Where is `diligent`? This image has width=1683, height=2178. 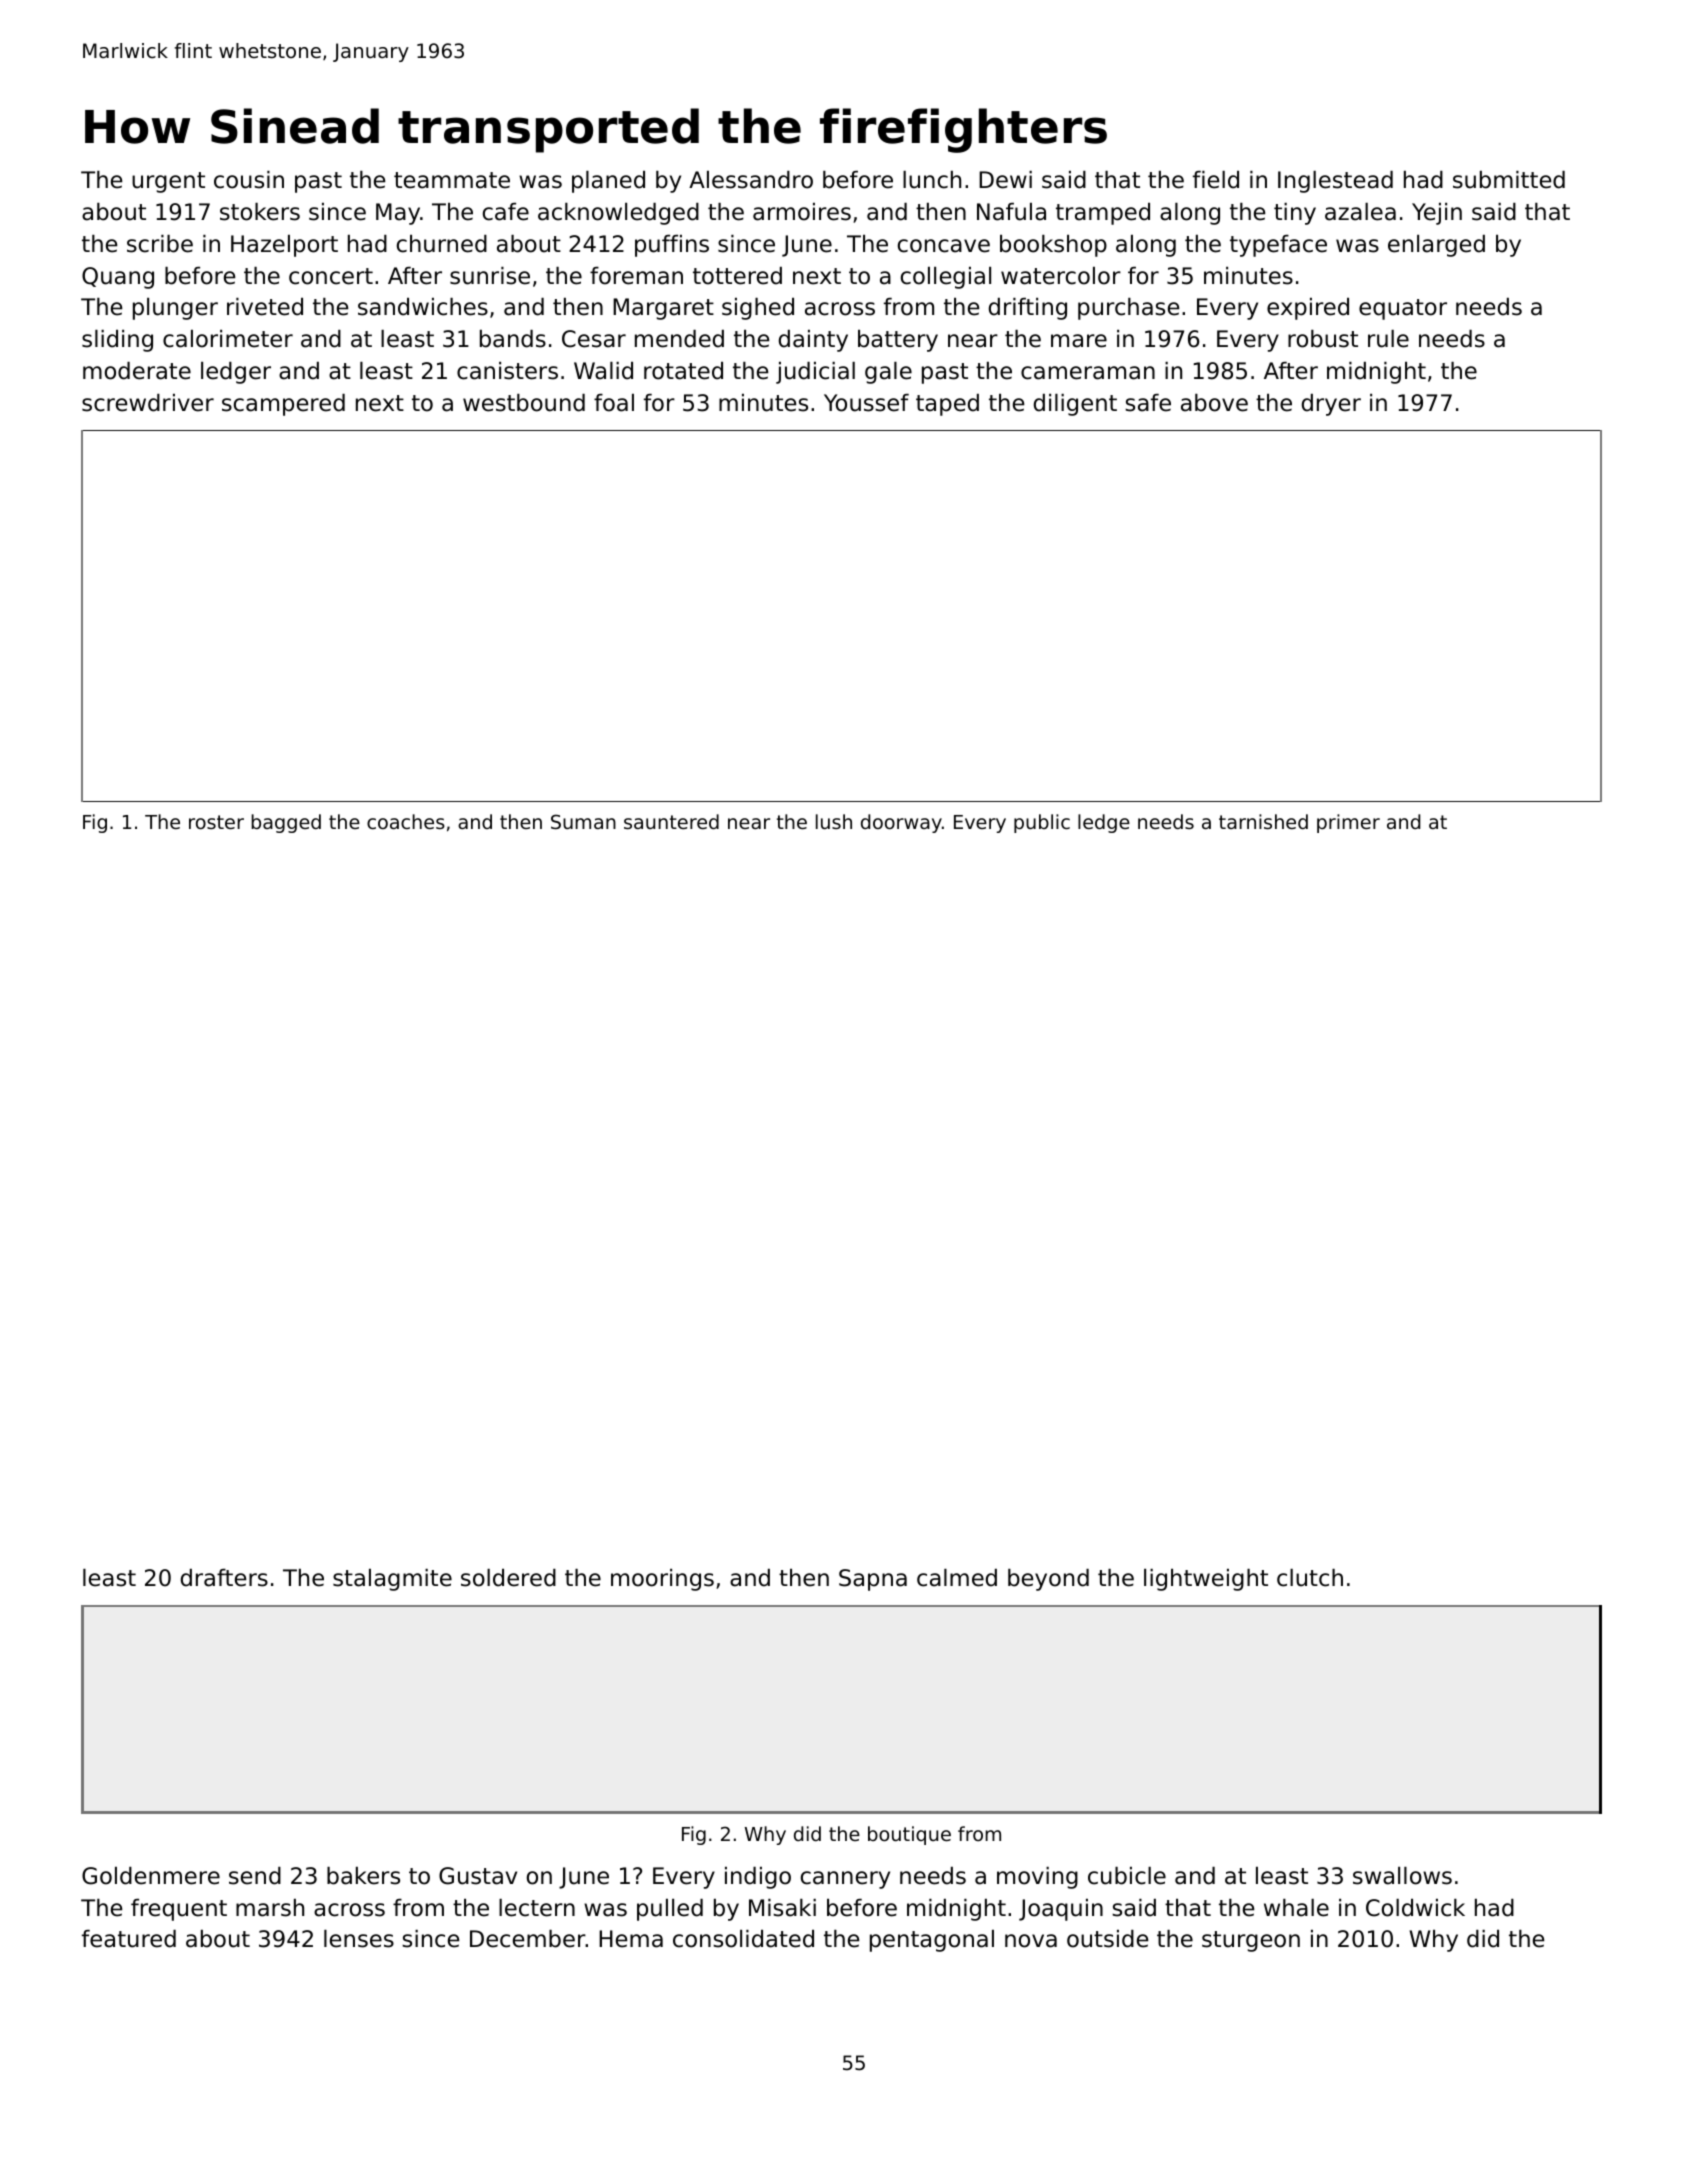
diligent is located at coordinates (1075, 405).
